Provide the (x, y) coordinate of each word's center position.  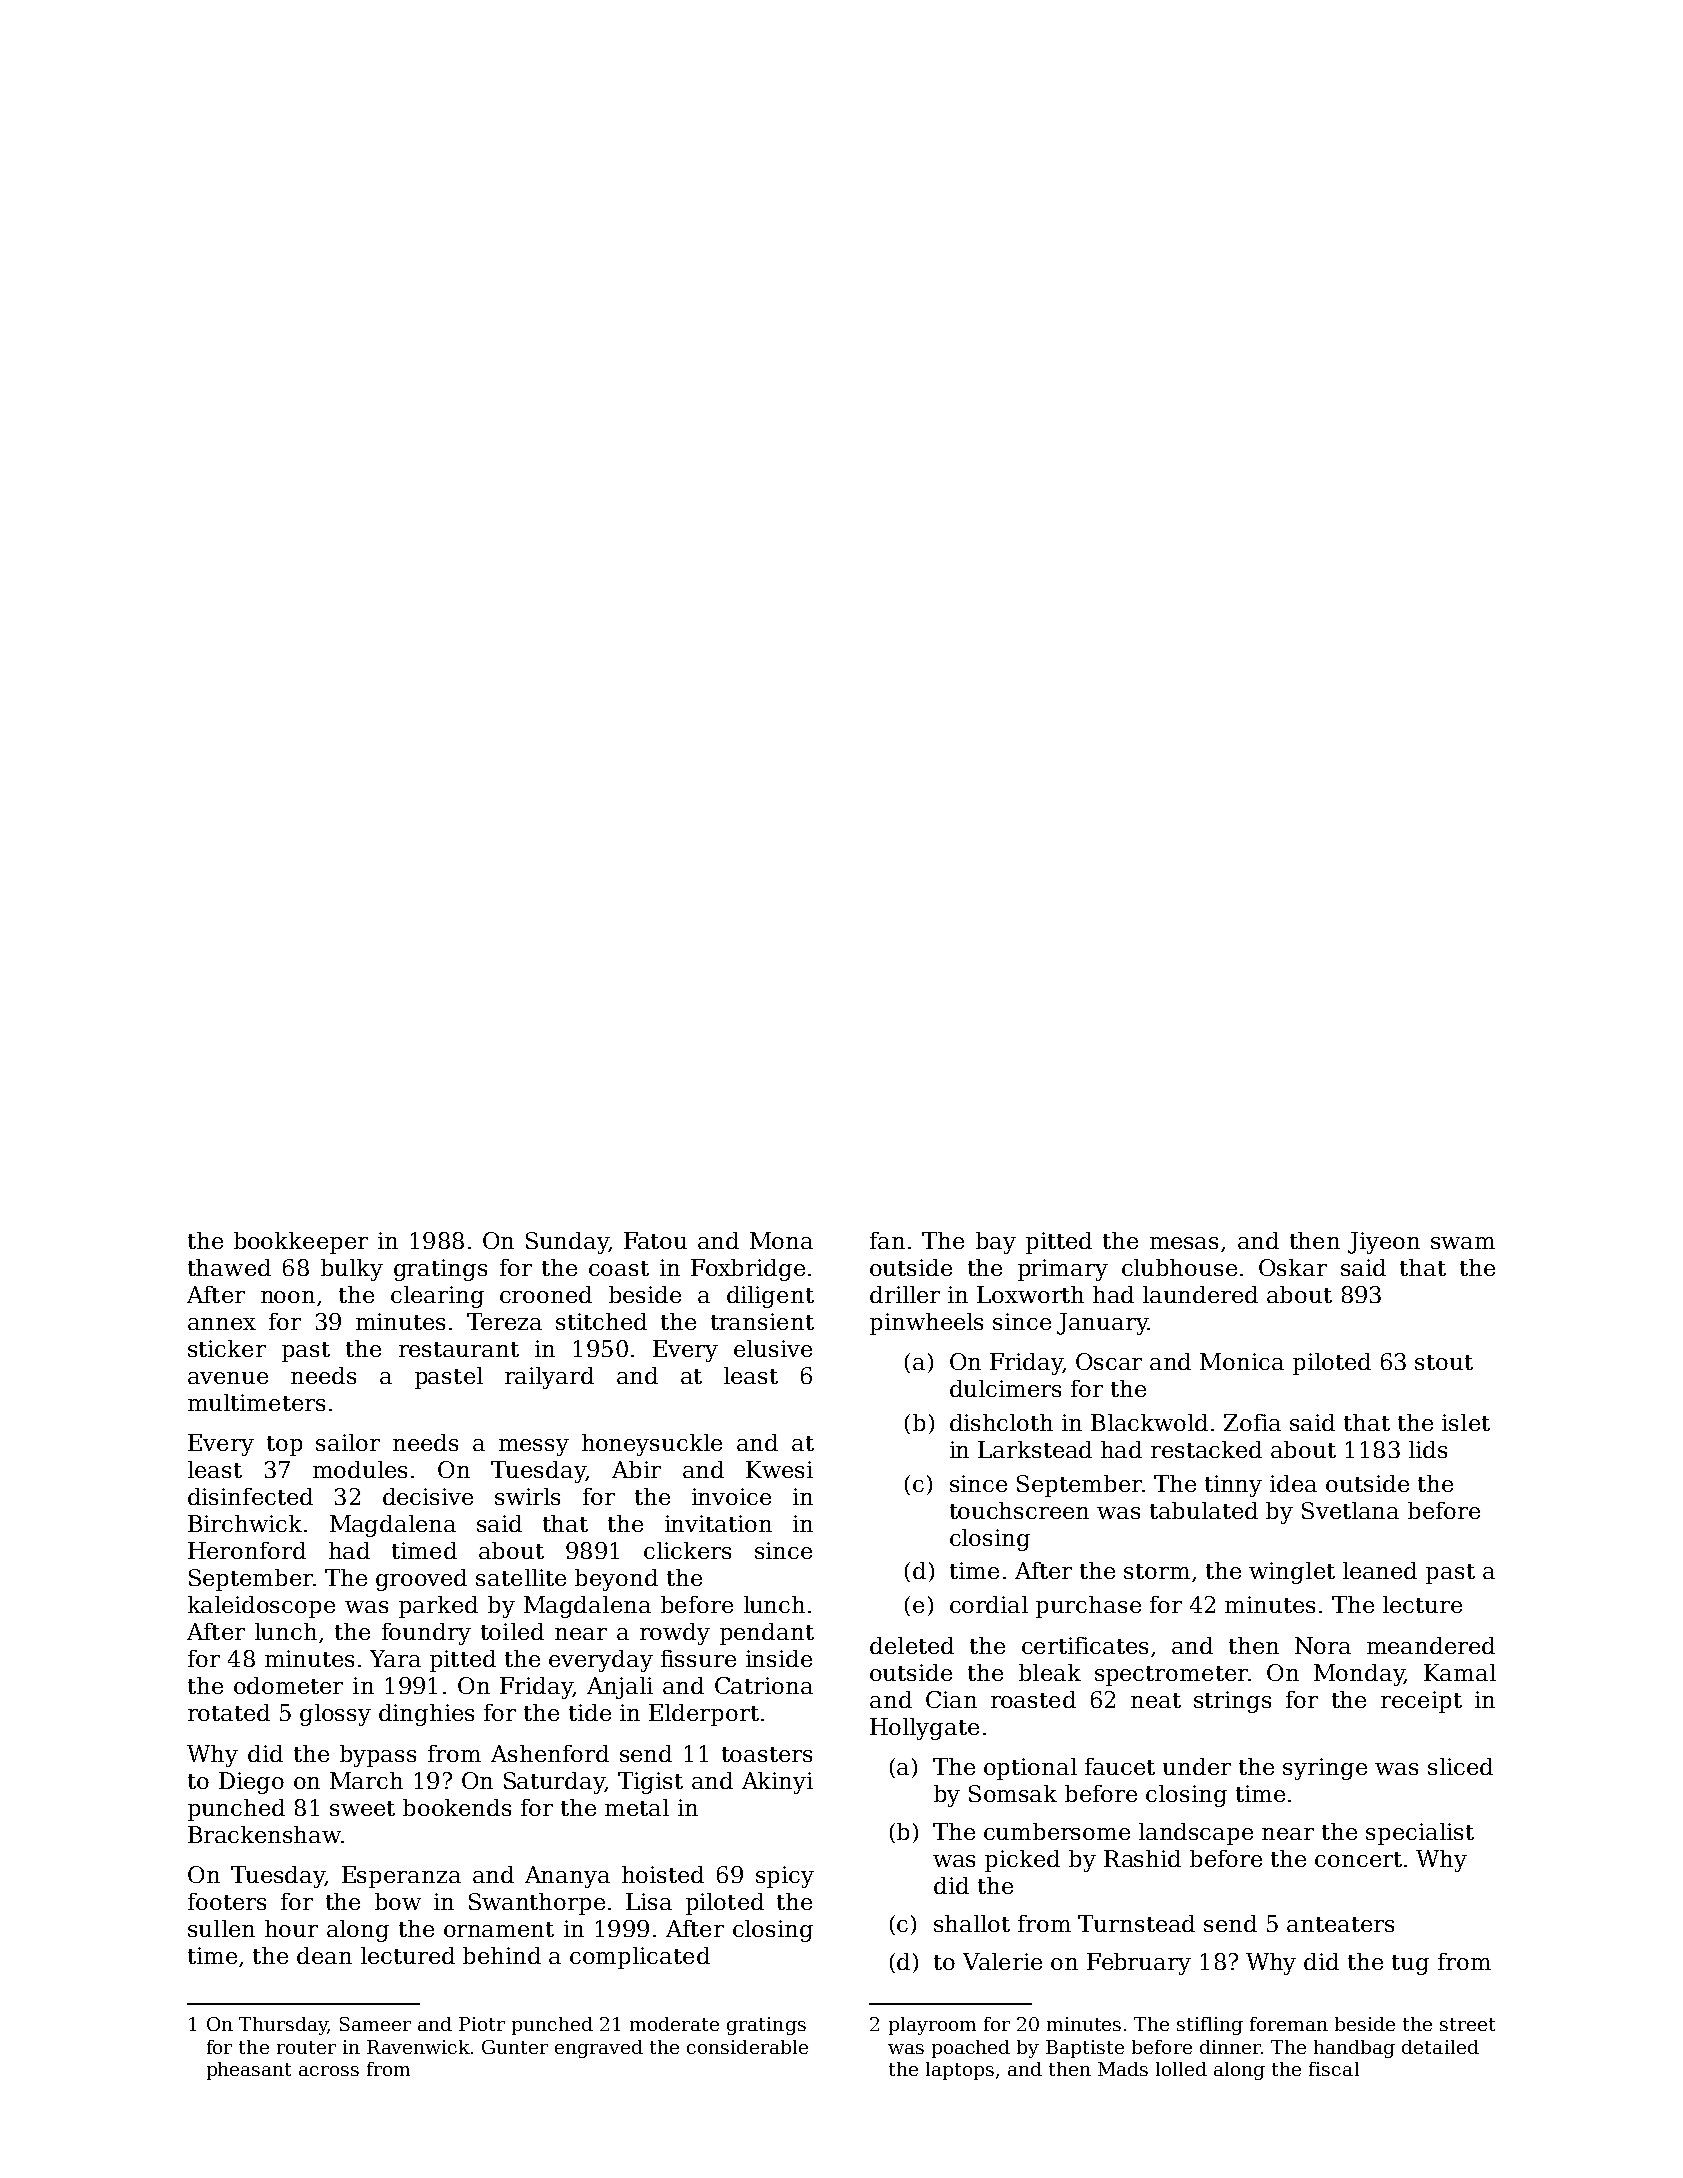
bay (996, 1243)
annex (222, 1324)
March (366, 1780)
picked (1022, 1861)
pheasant (249, 2071)
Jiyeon (1384, 1243)
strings (1232, 1702)
